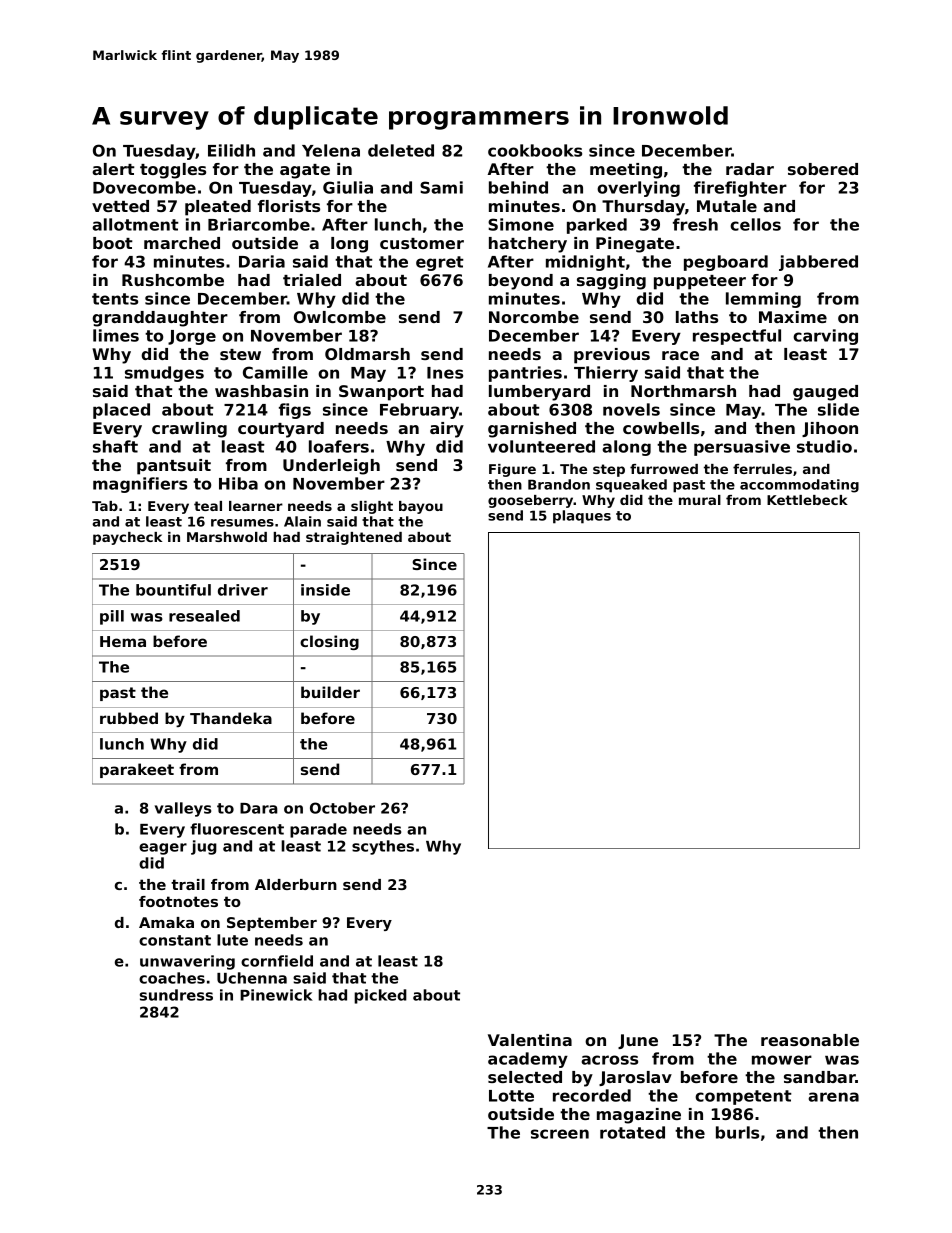  Describe the element at coordinates (238, 483) in the screenshot. I see `Hiba` at that location.
